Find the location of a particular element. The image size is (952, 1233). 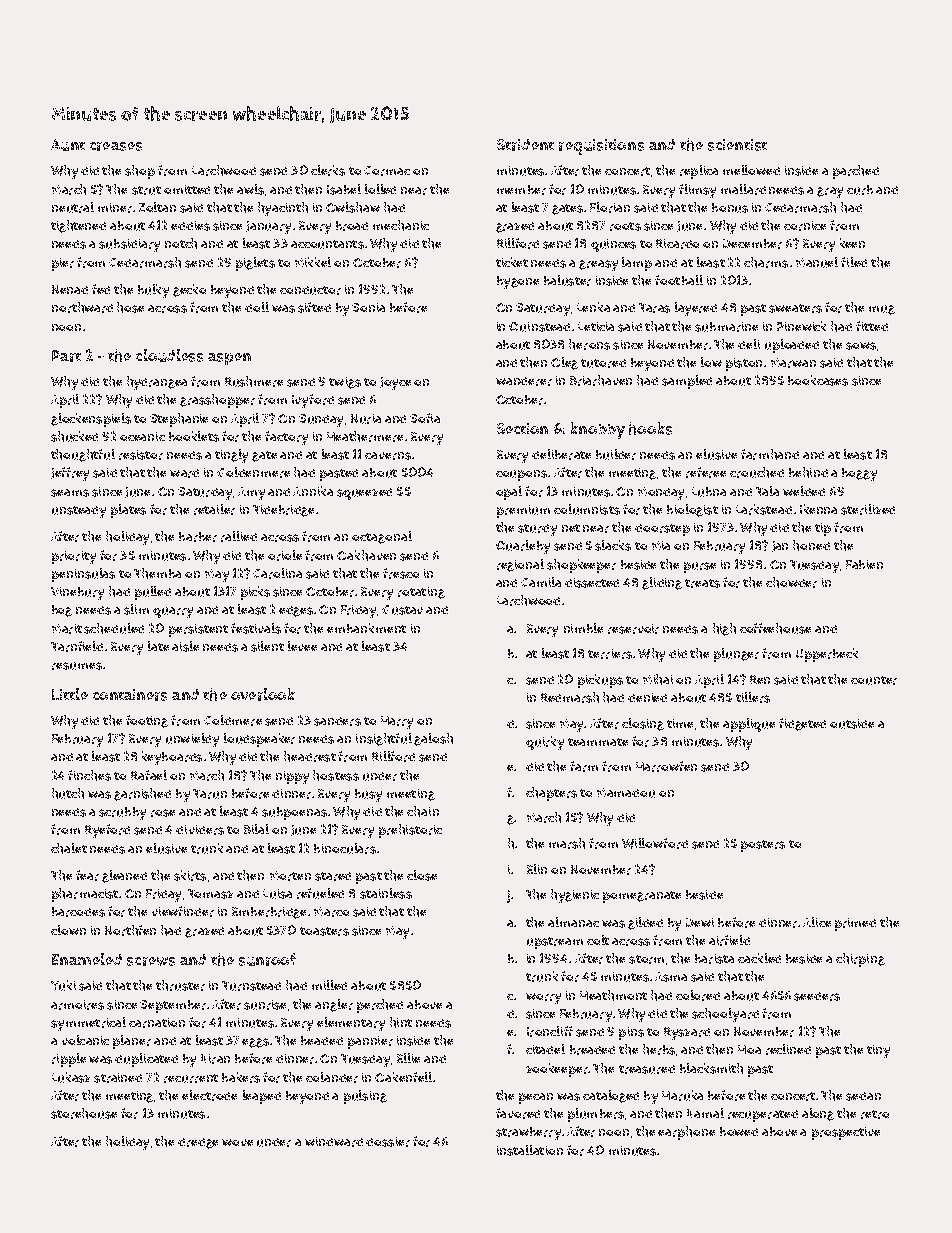

close is located at coordinates (422, 875).
